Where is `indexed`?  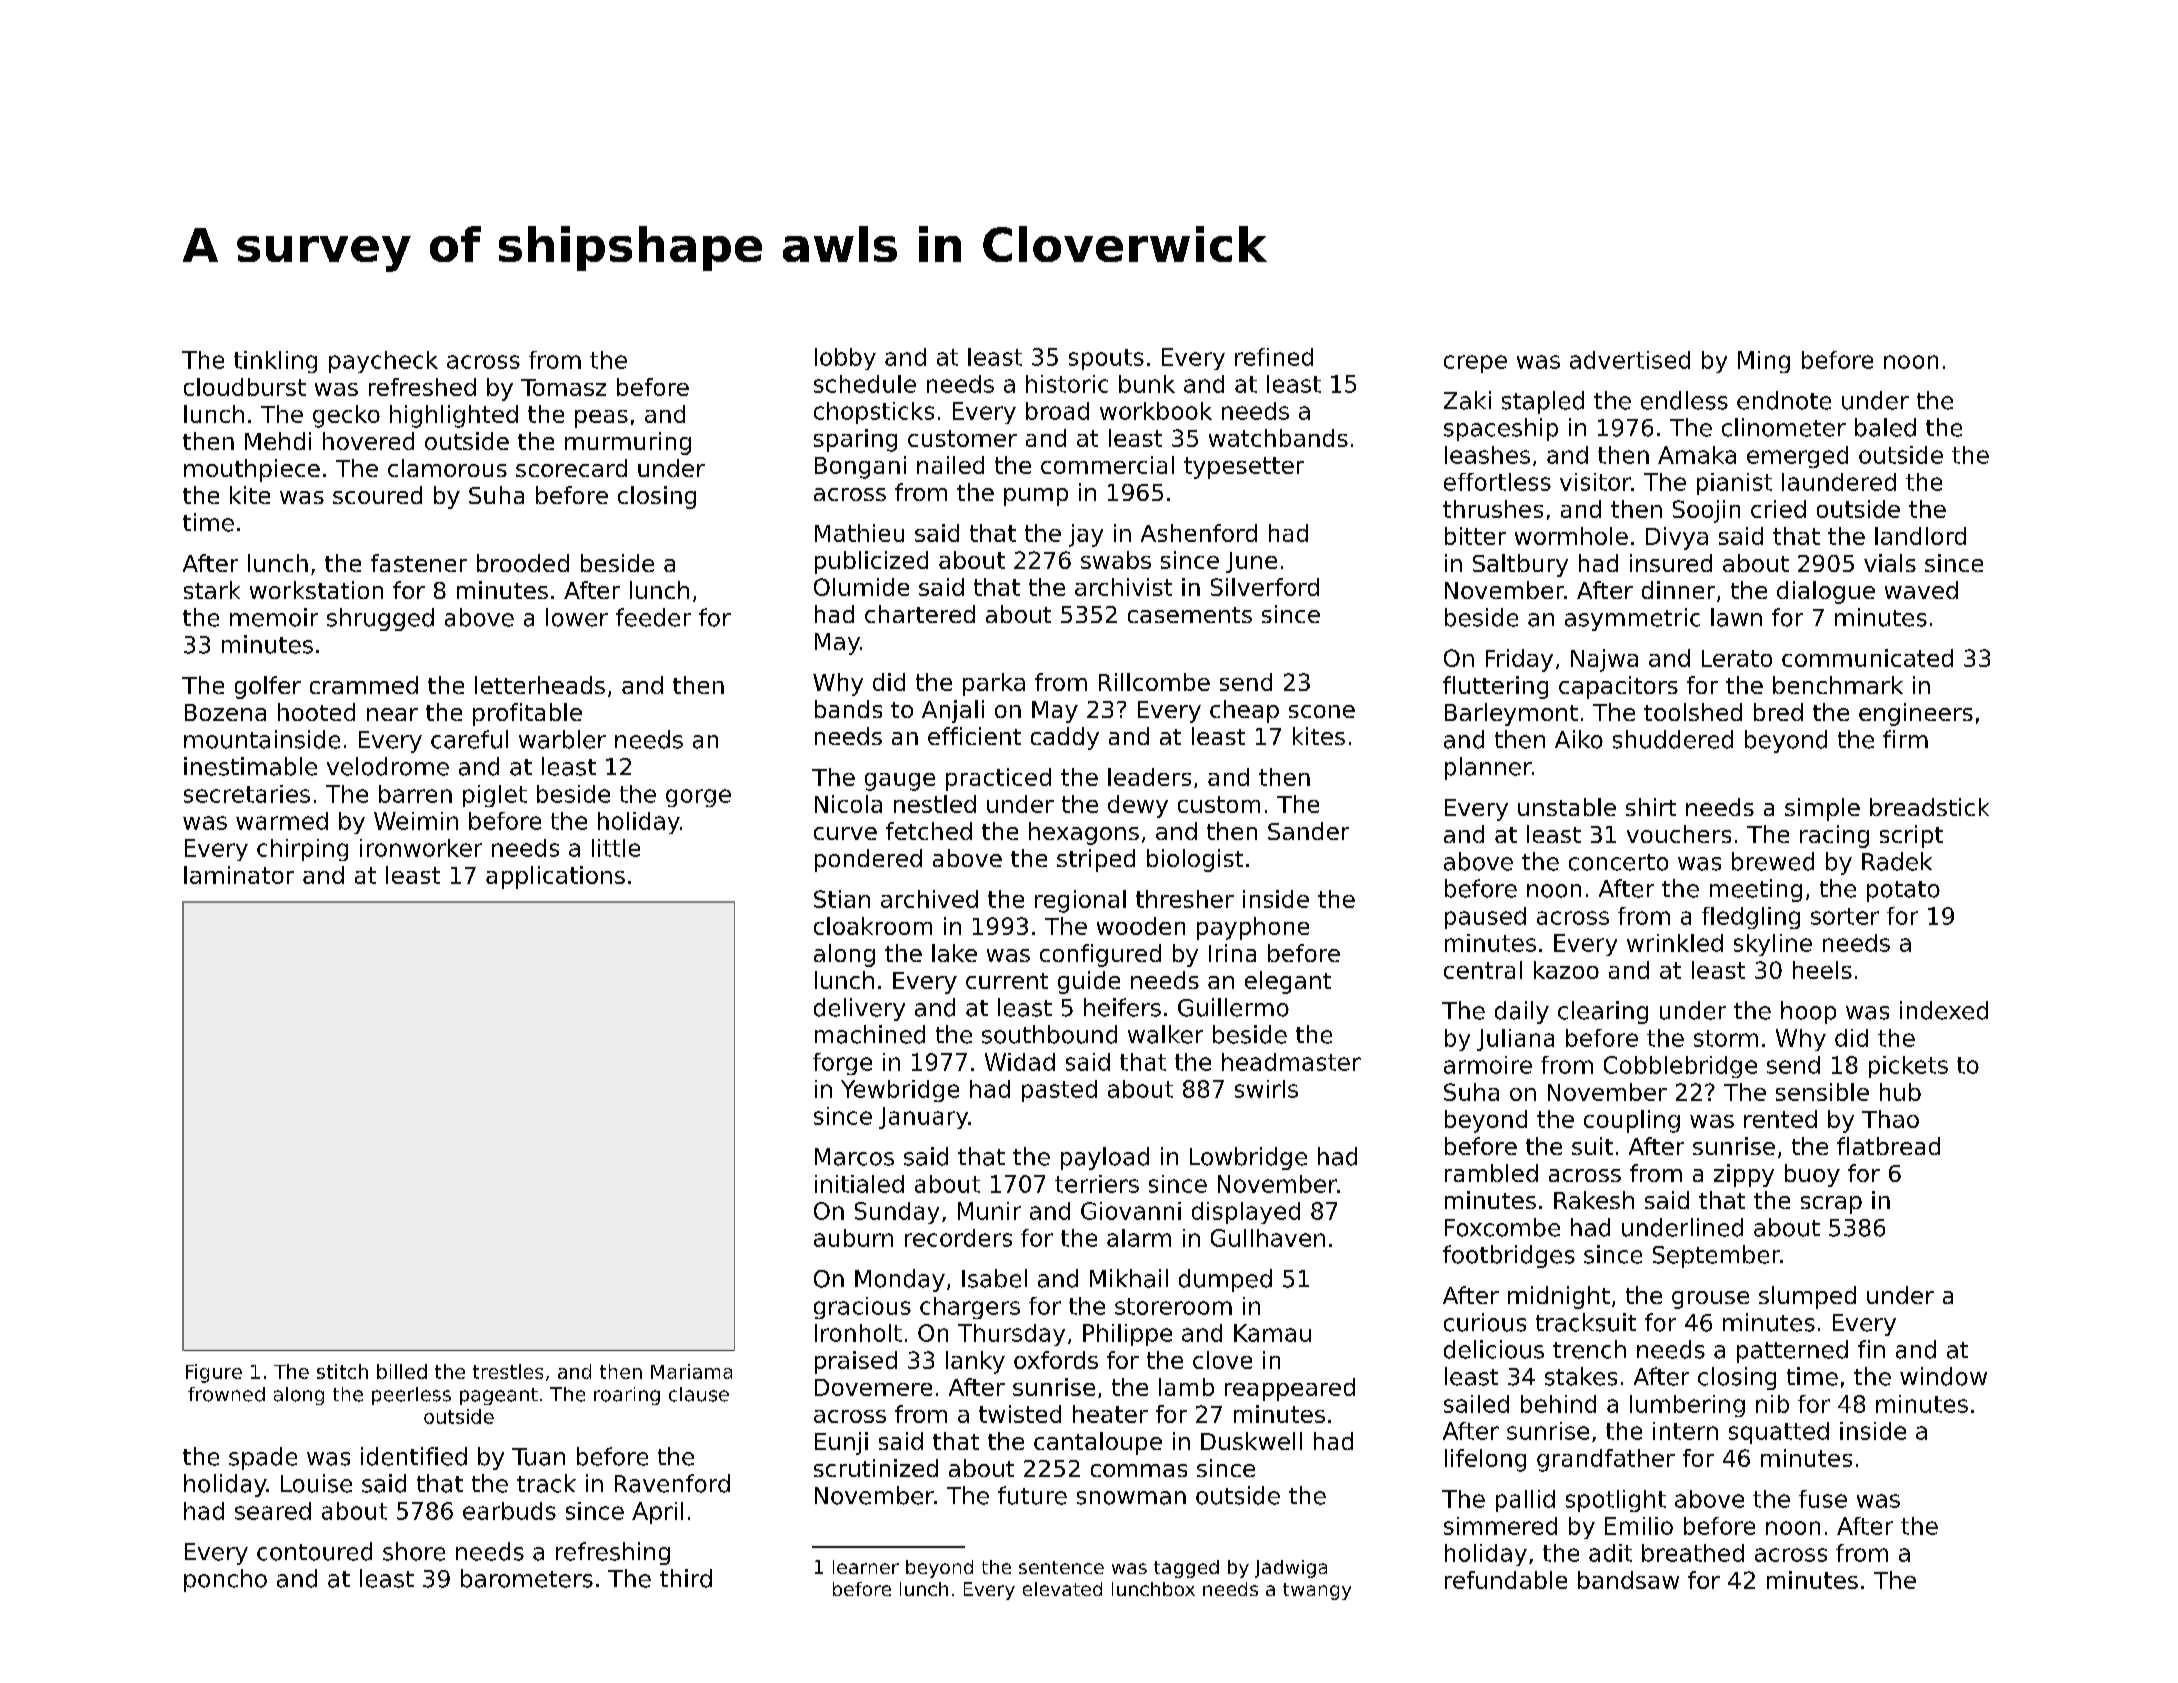
indexed is located at coordinates (1944, 1010).
